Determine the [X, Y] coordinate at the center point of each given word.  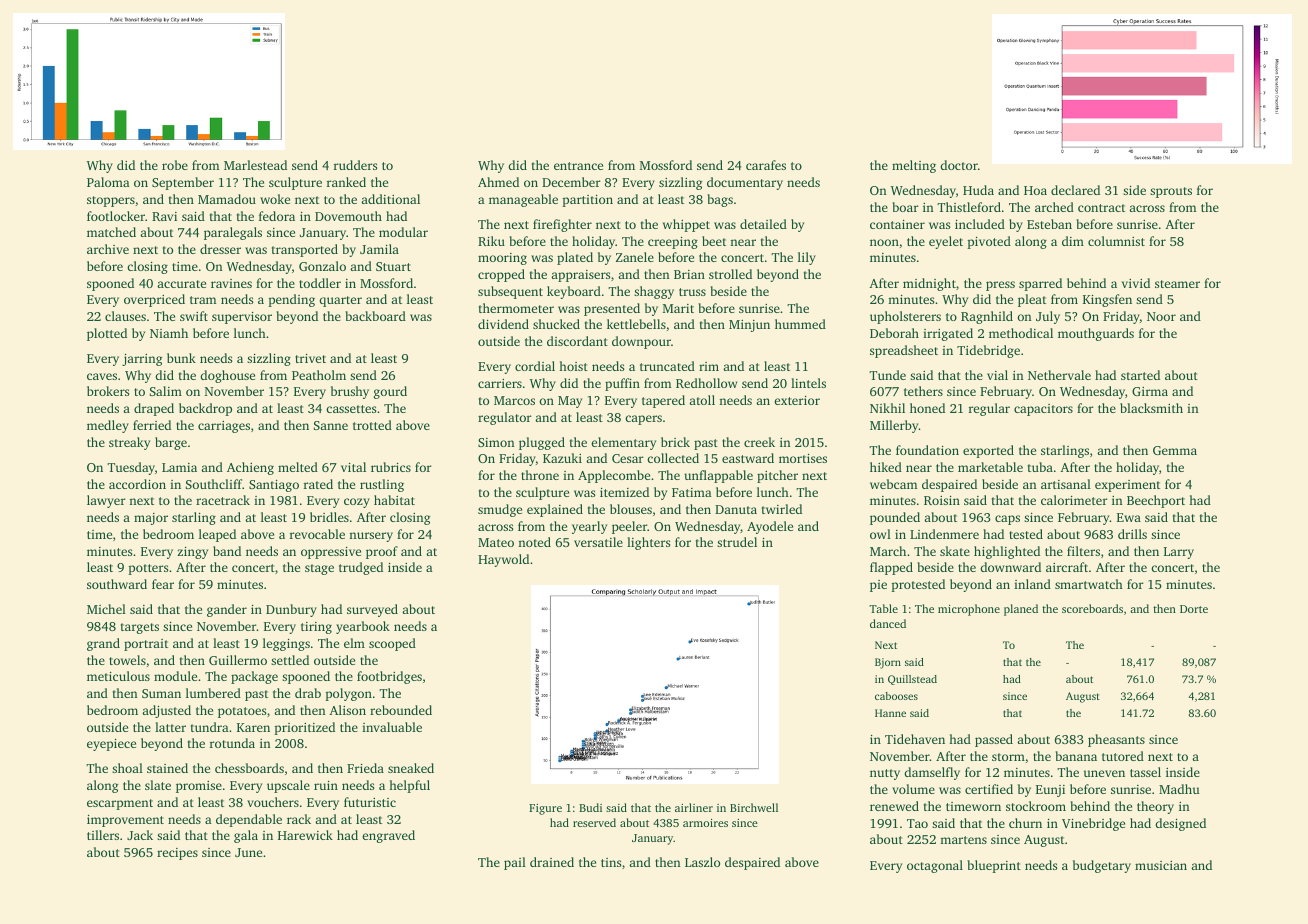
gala [246, 836]
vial [997, 375]
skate [955, 551]
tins [611, 862]
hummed [800, 324]
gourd [390, 392]
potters [148, 569]
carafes [766, 165]
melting [914, 166]
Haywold [503, 560]
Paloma [108, 182]
